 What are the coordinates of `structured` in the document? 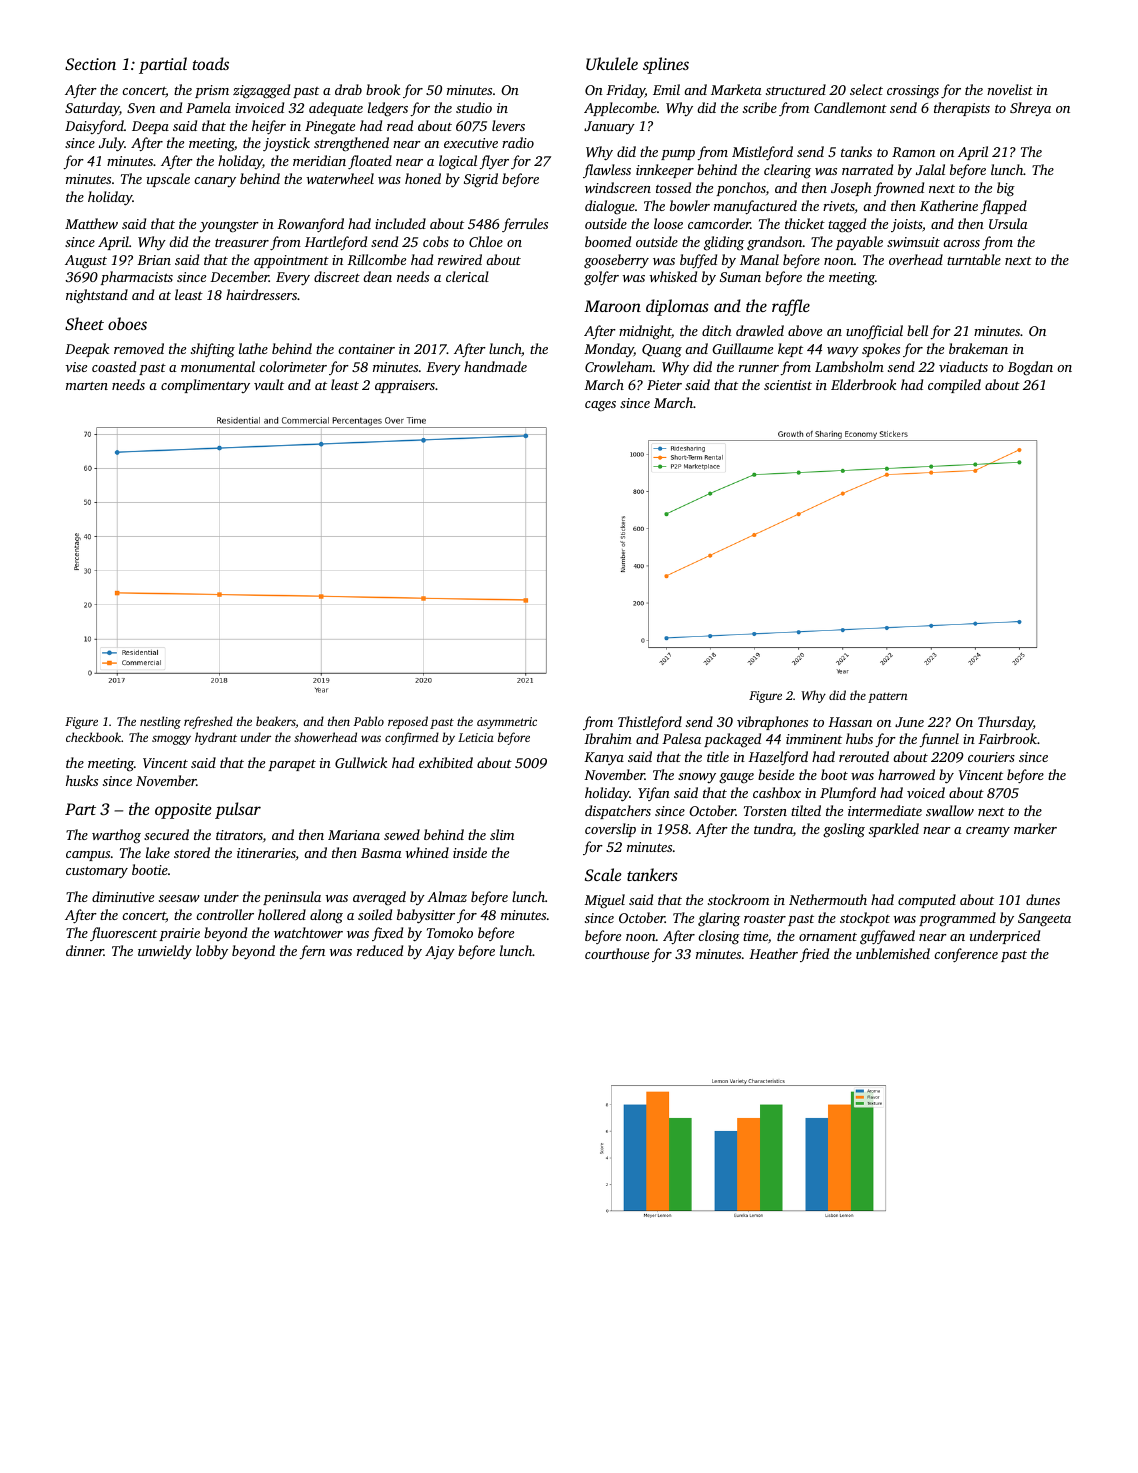 It's located at (796, 89).
